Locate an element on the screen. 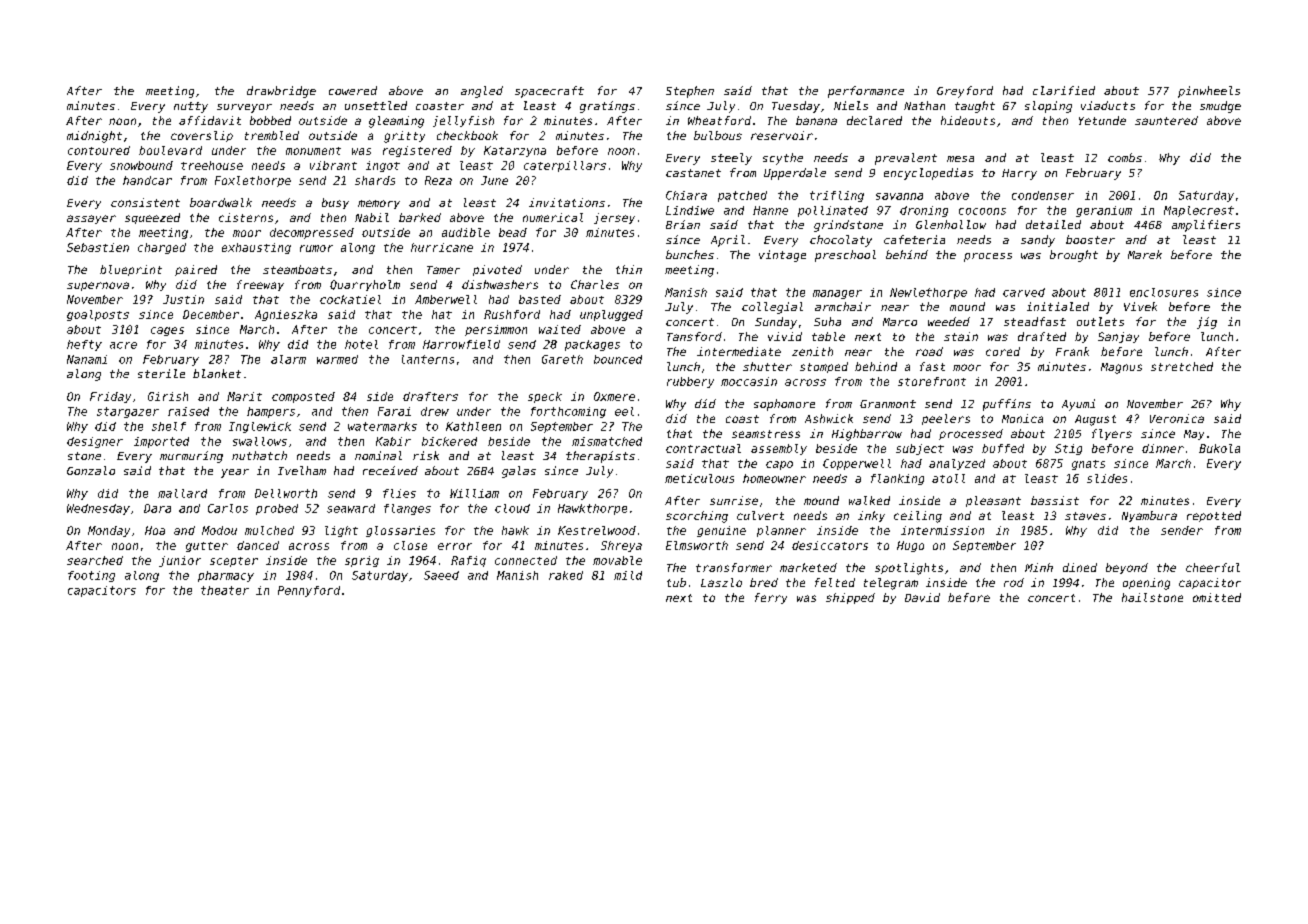  consistent is located at coordinates (145, 202).
